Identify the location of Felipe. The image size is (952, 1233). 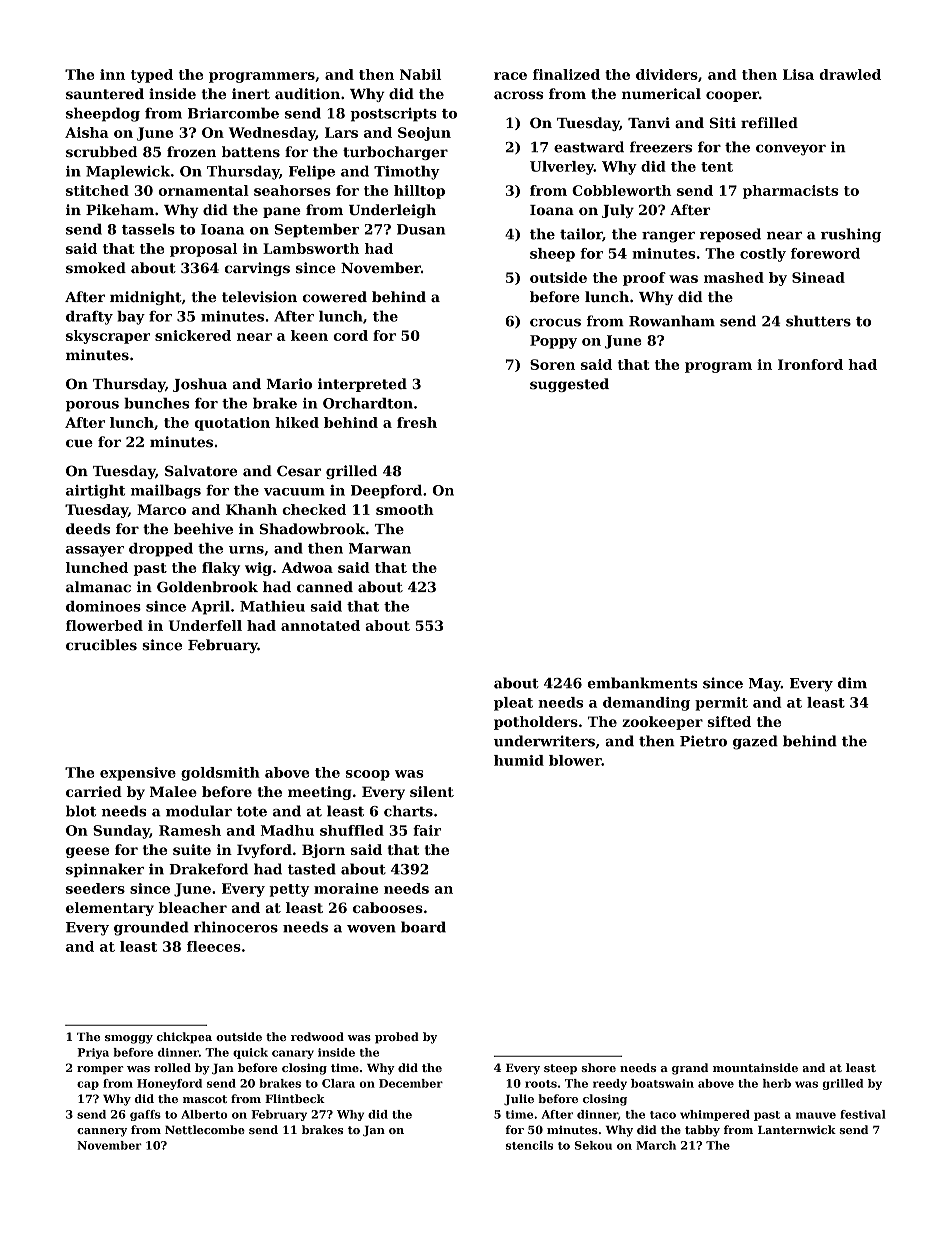
(312, 172).
